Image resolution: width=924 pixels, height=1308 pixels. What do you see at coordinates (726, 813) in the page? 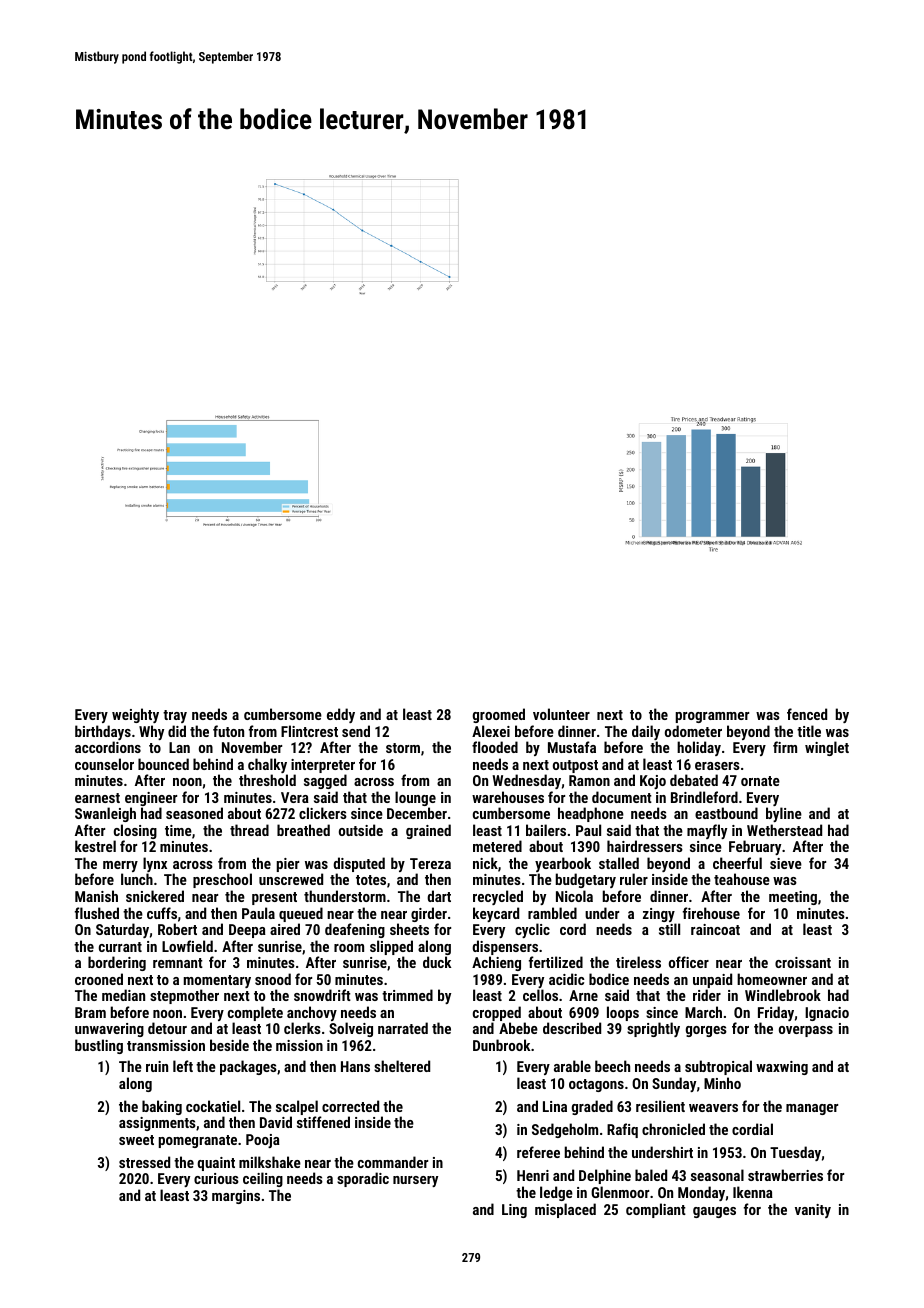
I see `eastbound` at bounding box center [726, 813].
